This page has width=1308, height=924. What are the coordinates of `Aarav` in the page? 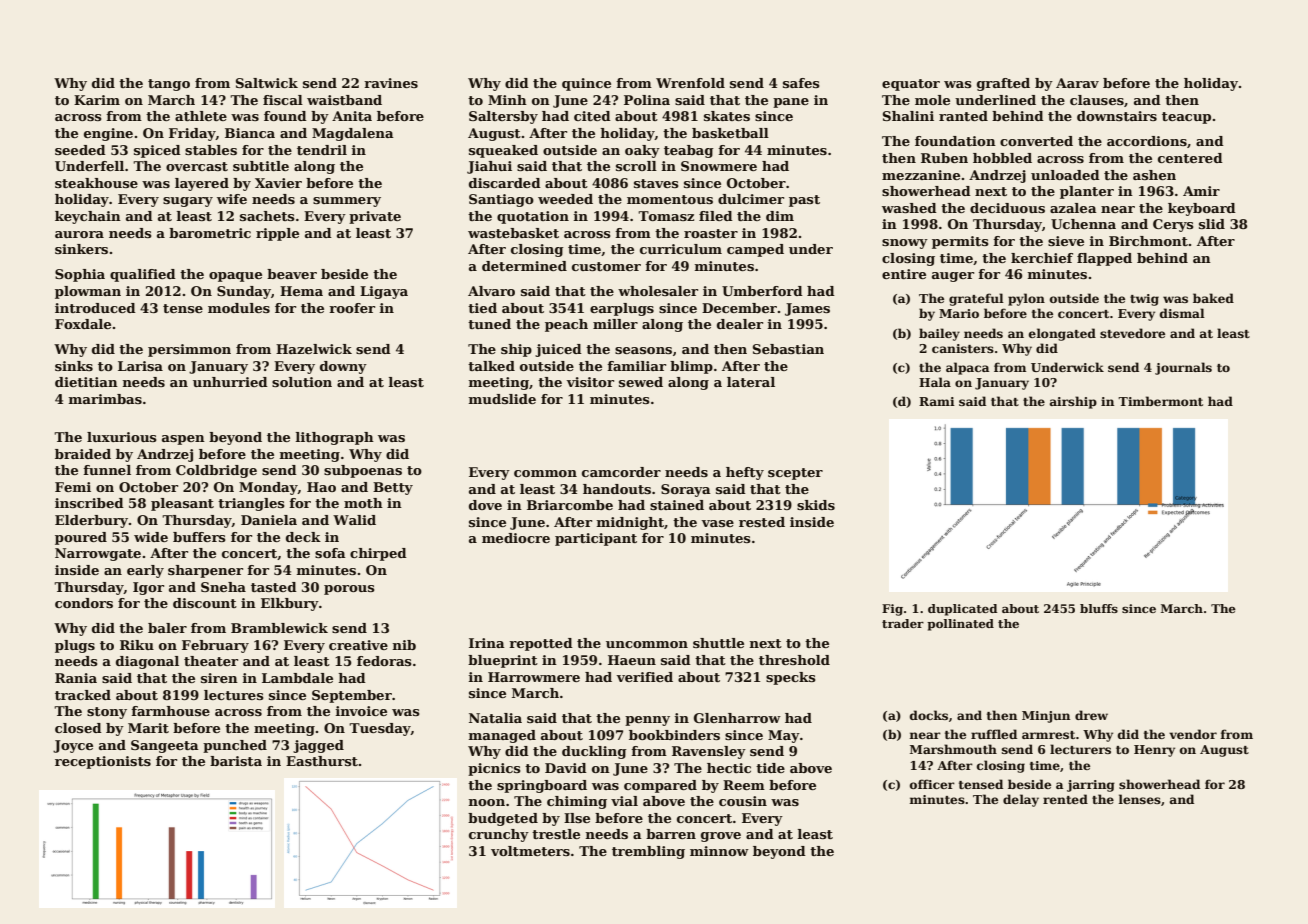 It's located at (1077, 83).
